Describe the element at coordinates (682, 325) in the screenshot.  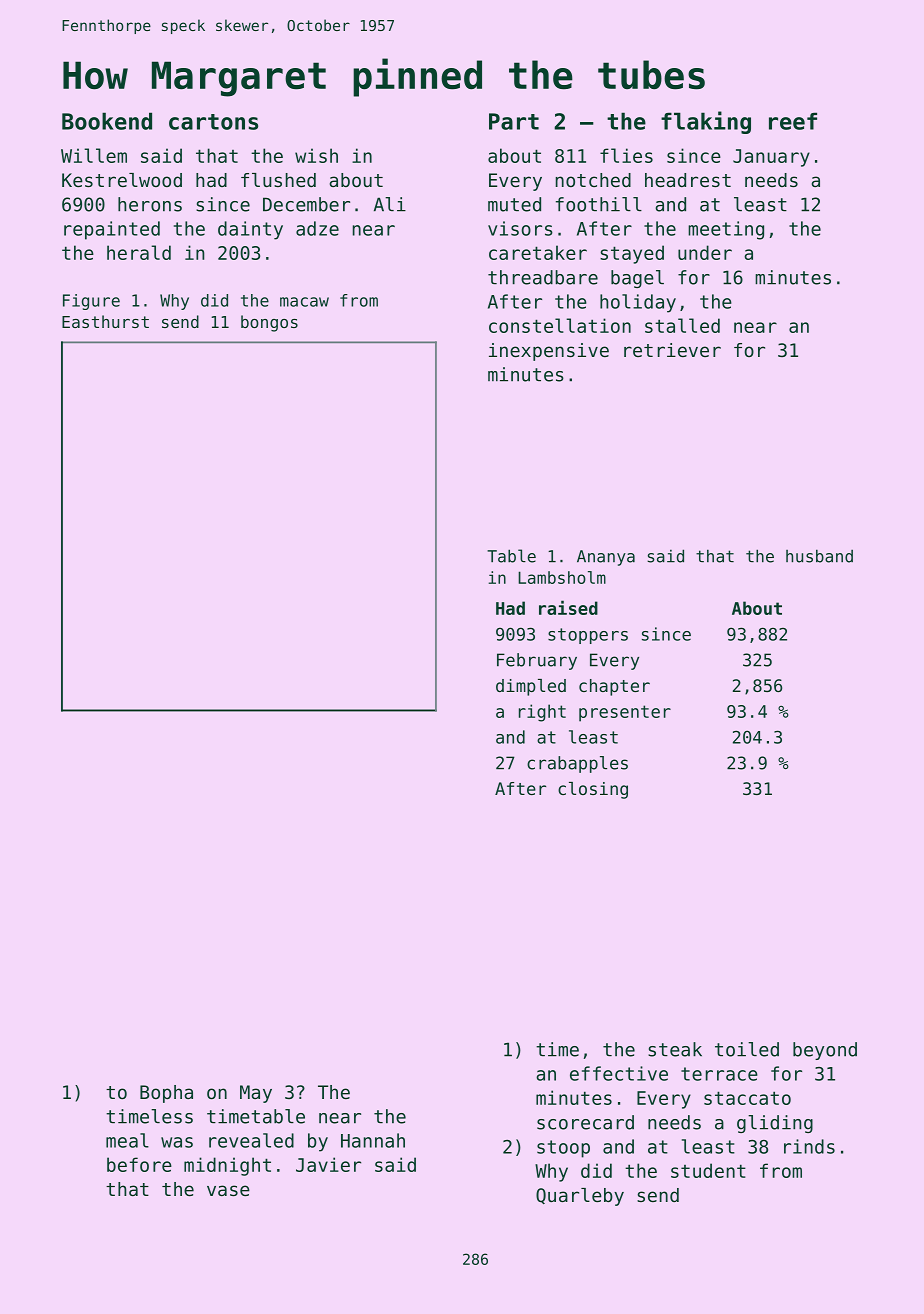
I see `stalled` at that location.
